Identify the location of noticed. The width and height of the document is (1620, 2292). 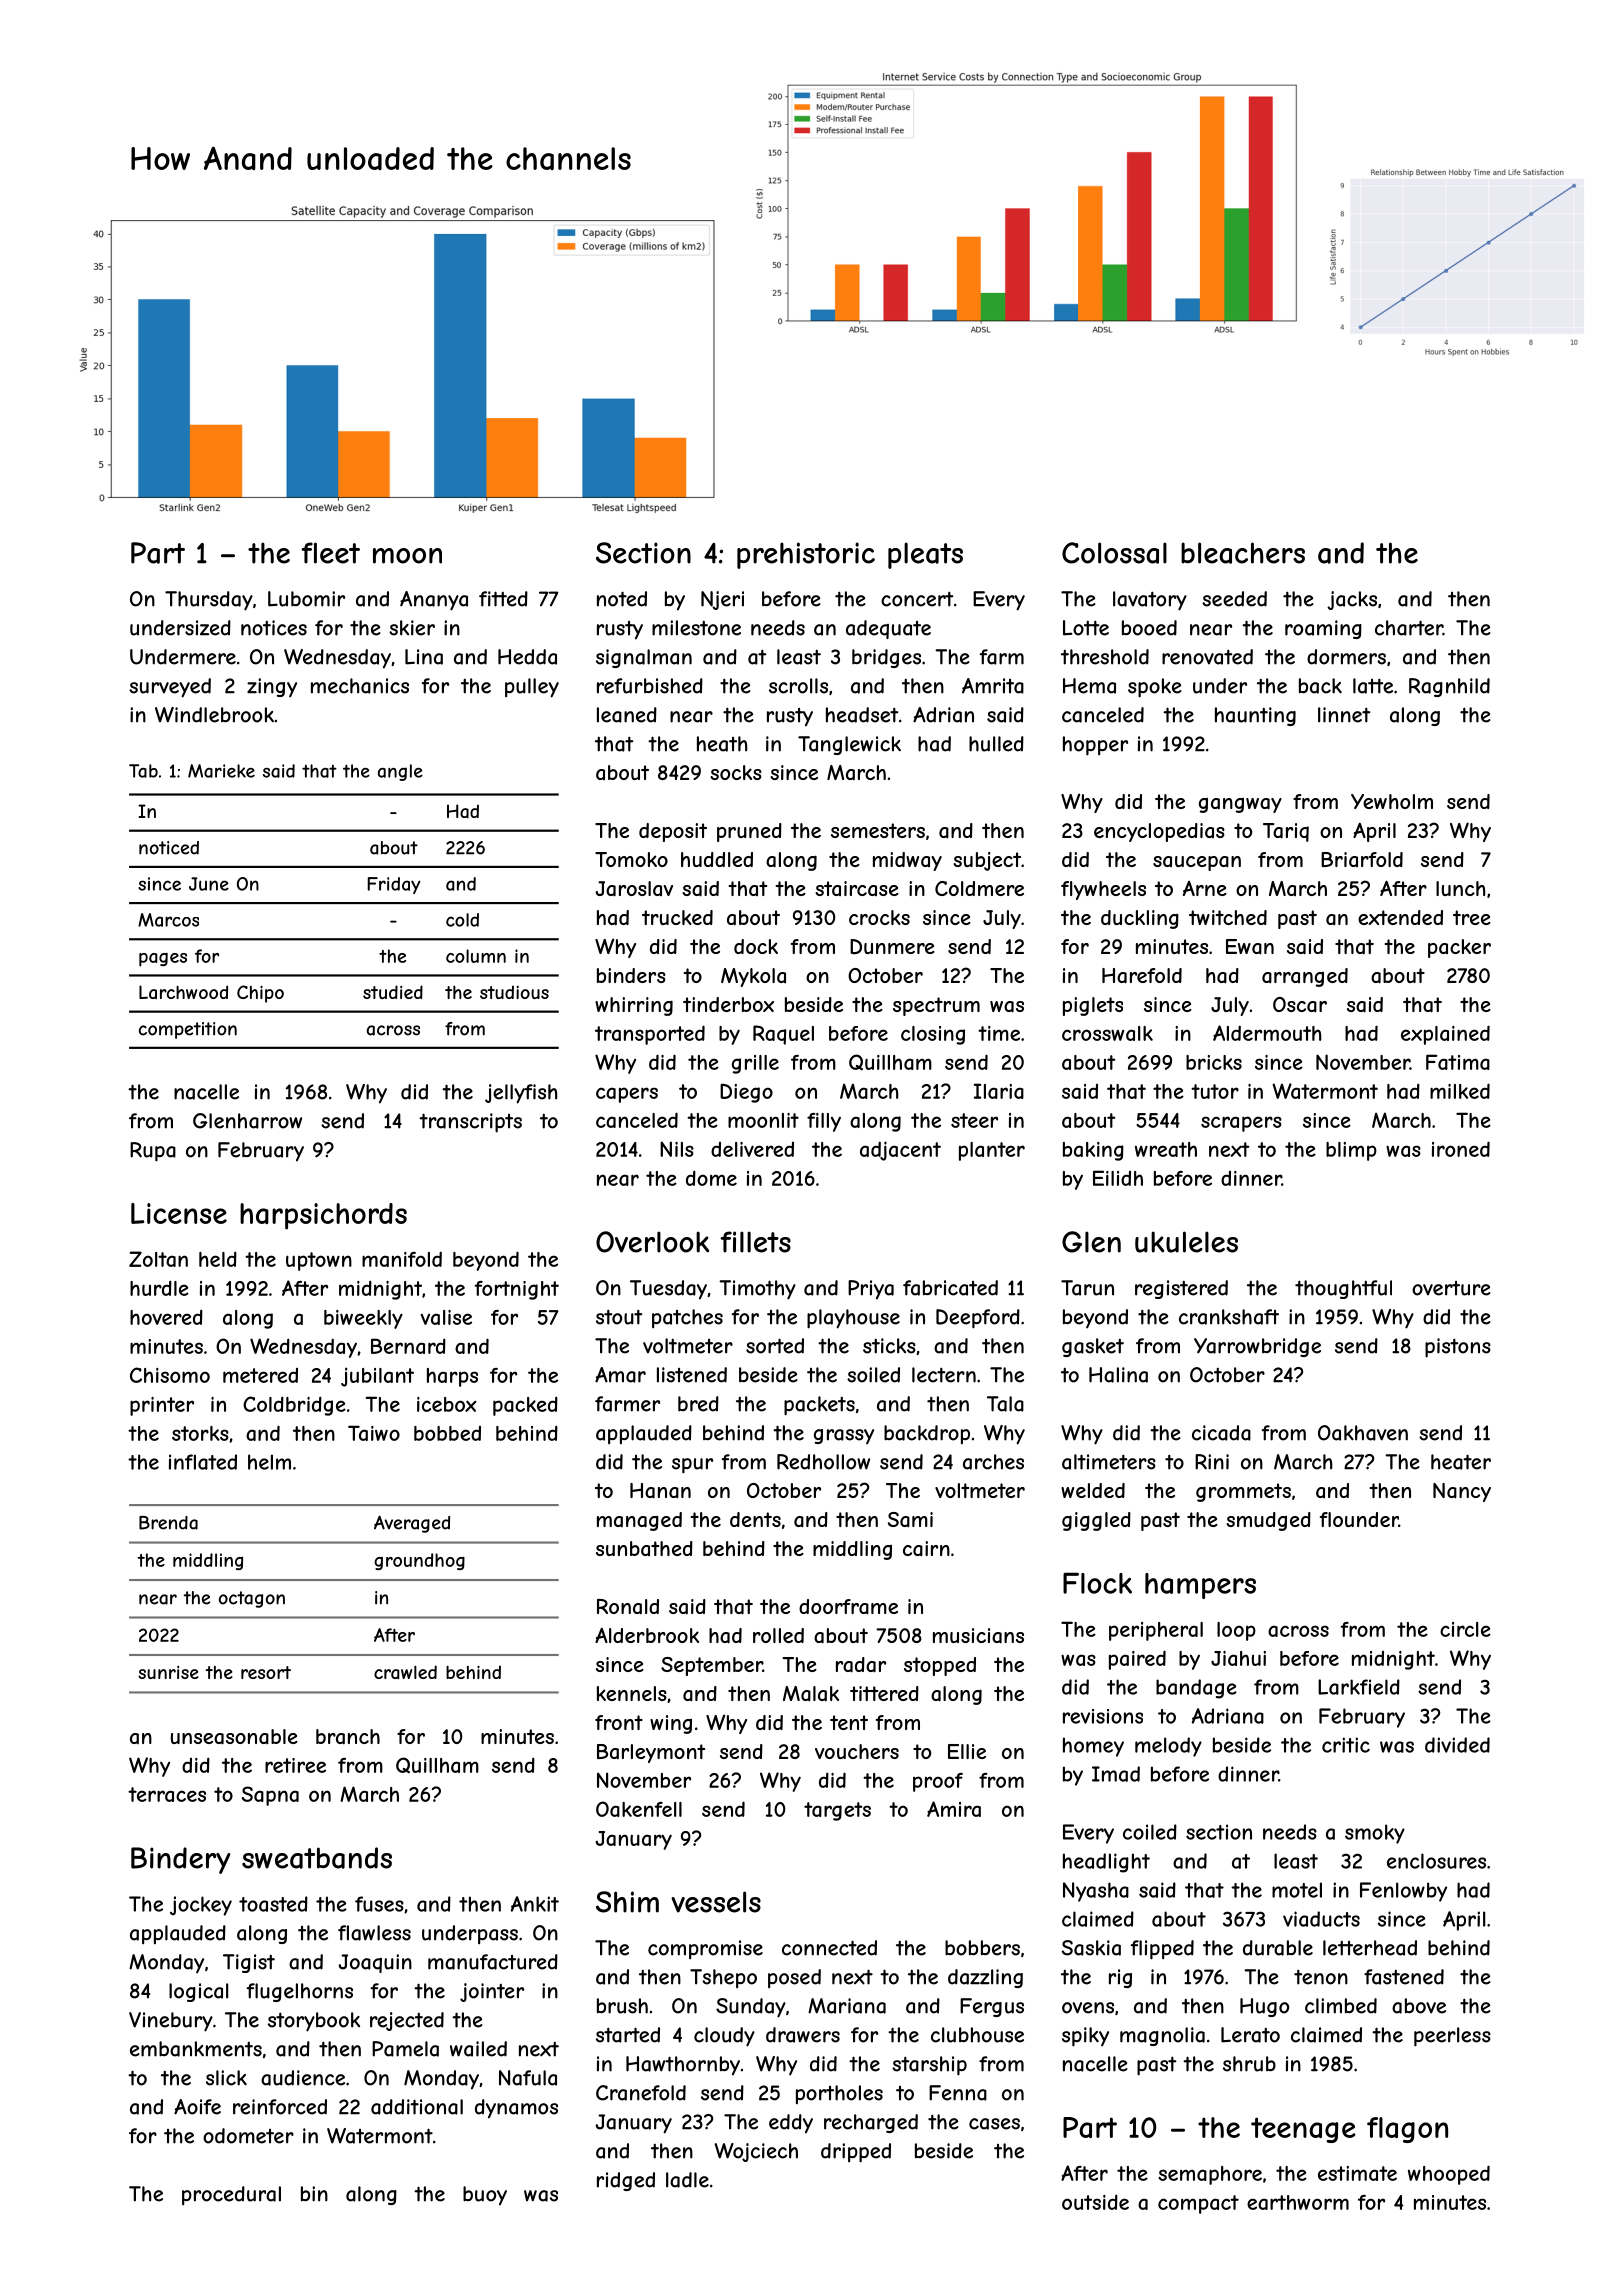
(169, 848).
